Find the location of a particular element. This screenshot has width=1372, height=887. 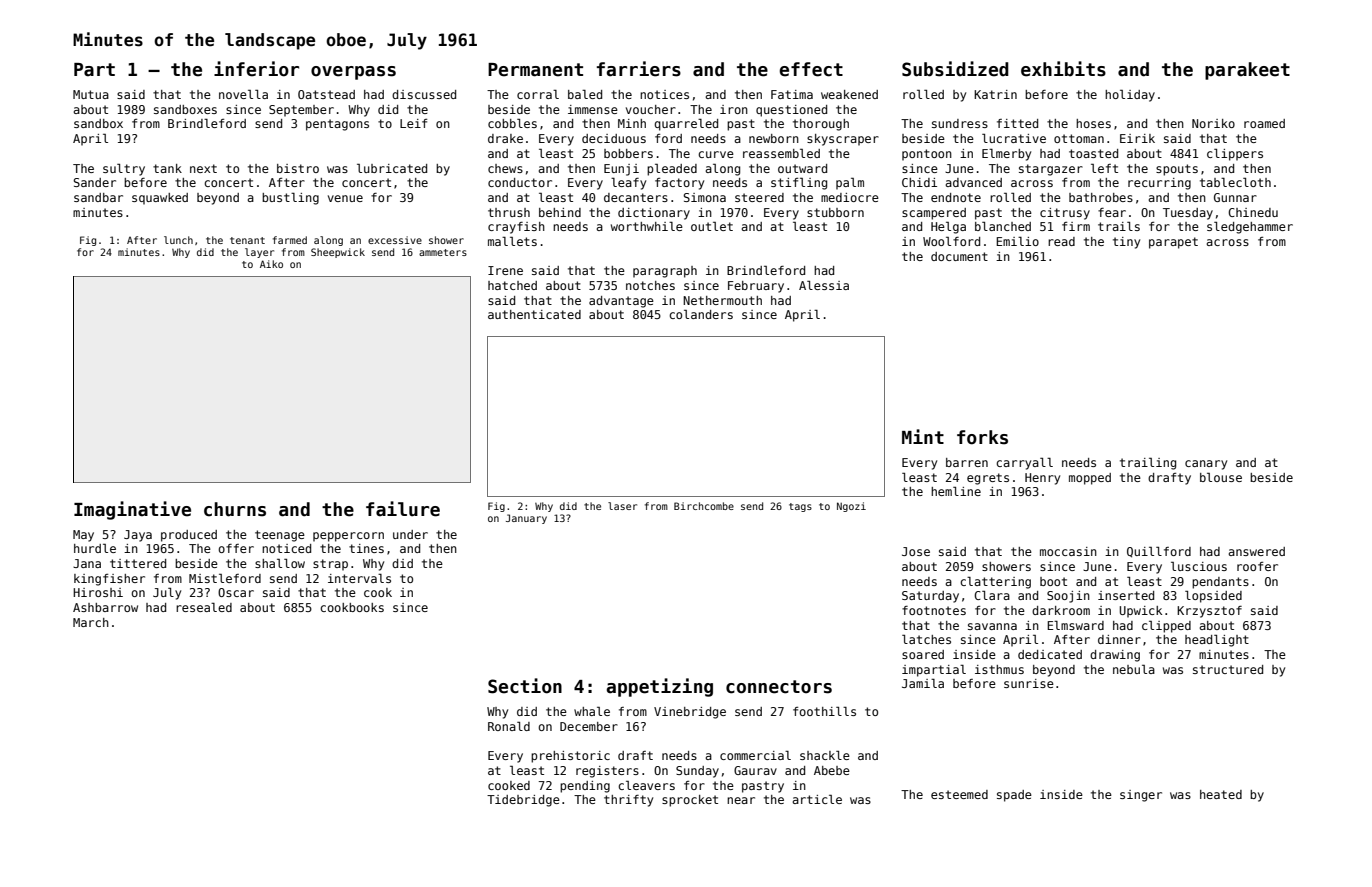

foothills is located at coordinates (824, 711).
